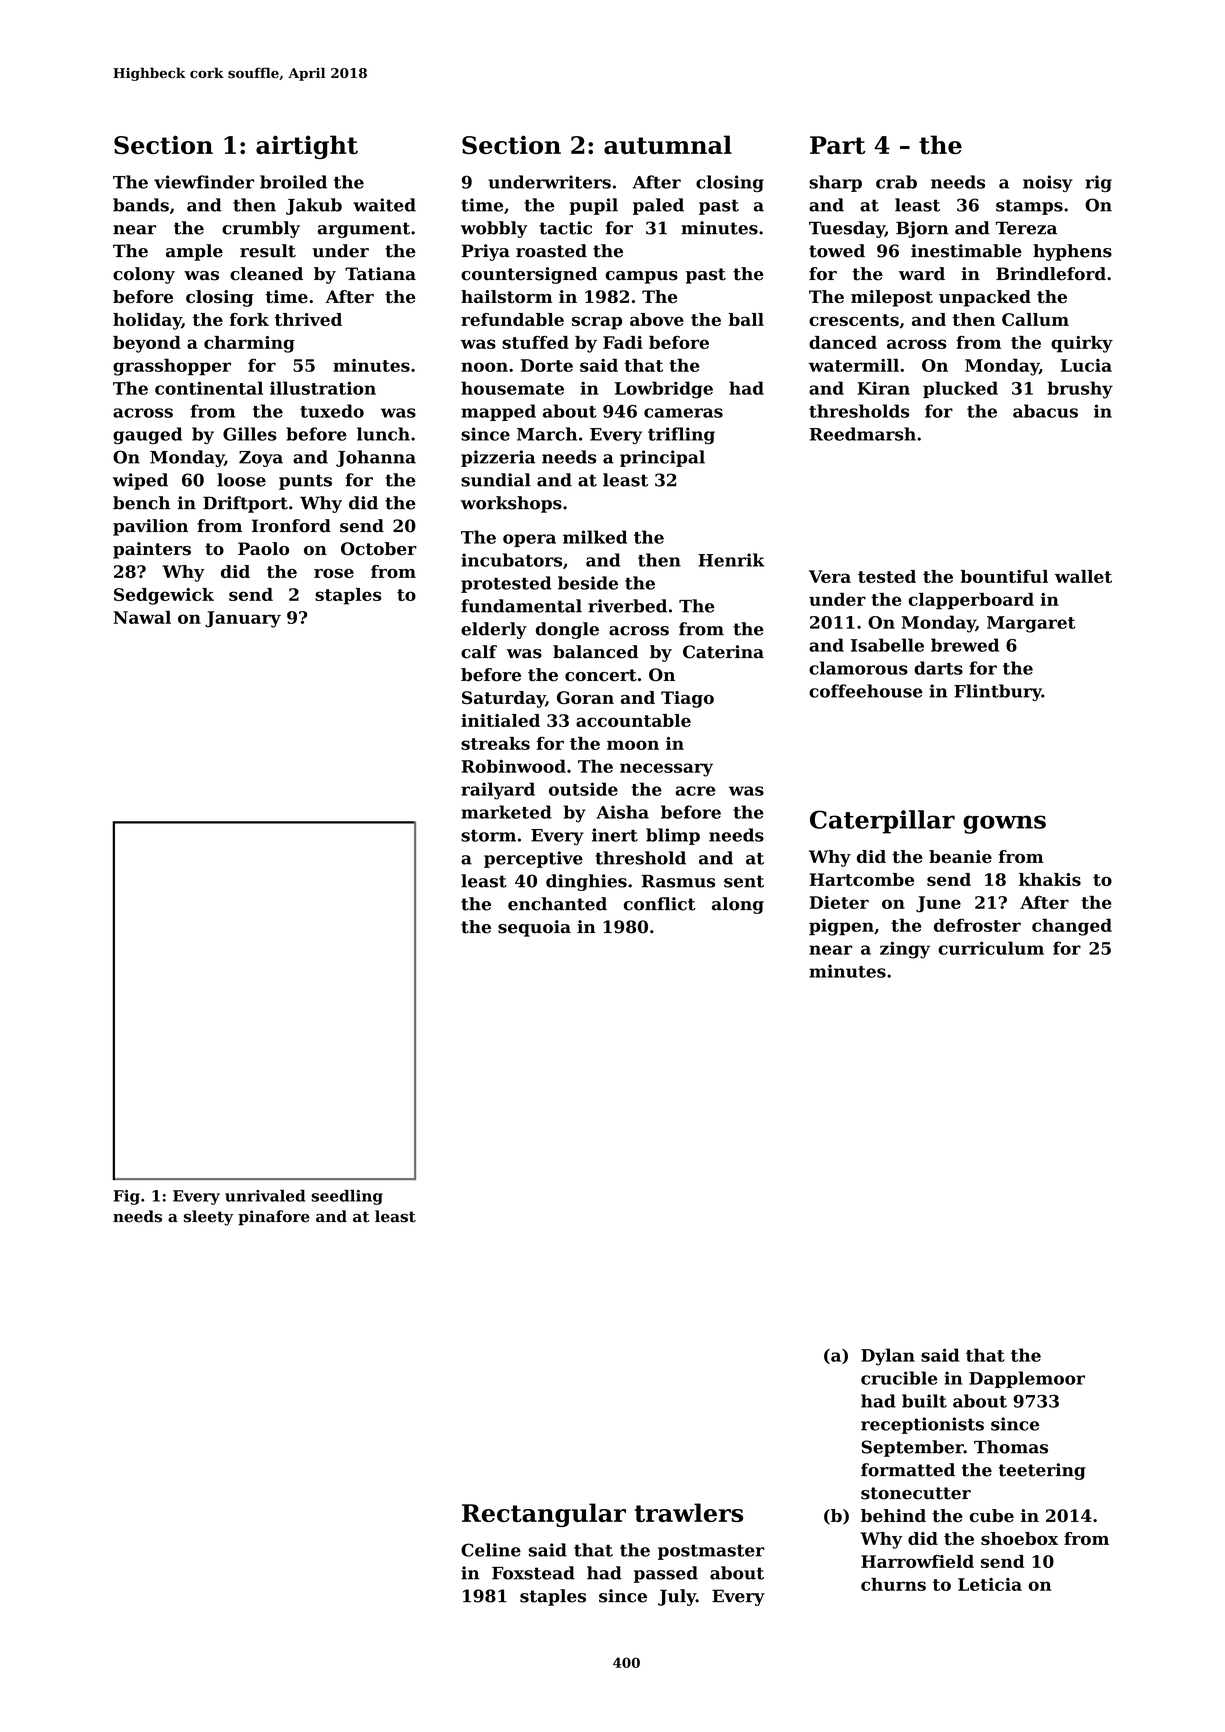 The height and width of the screenshot is (1732, 1225). I want to click on Nawal, so click(142, 617).
